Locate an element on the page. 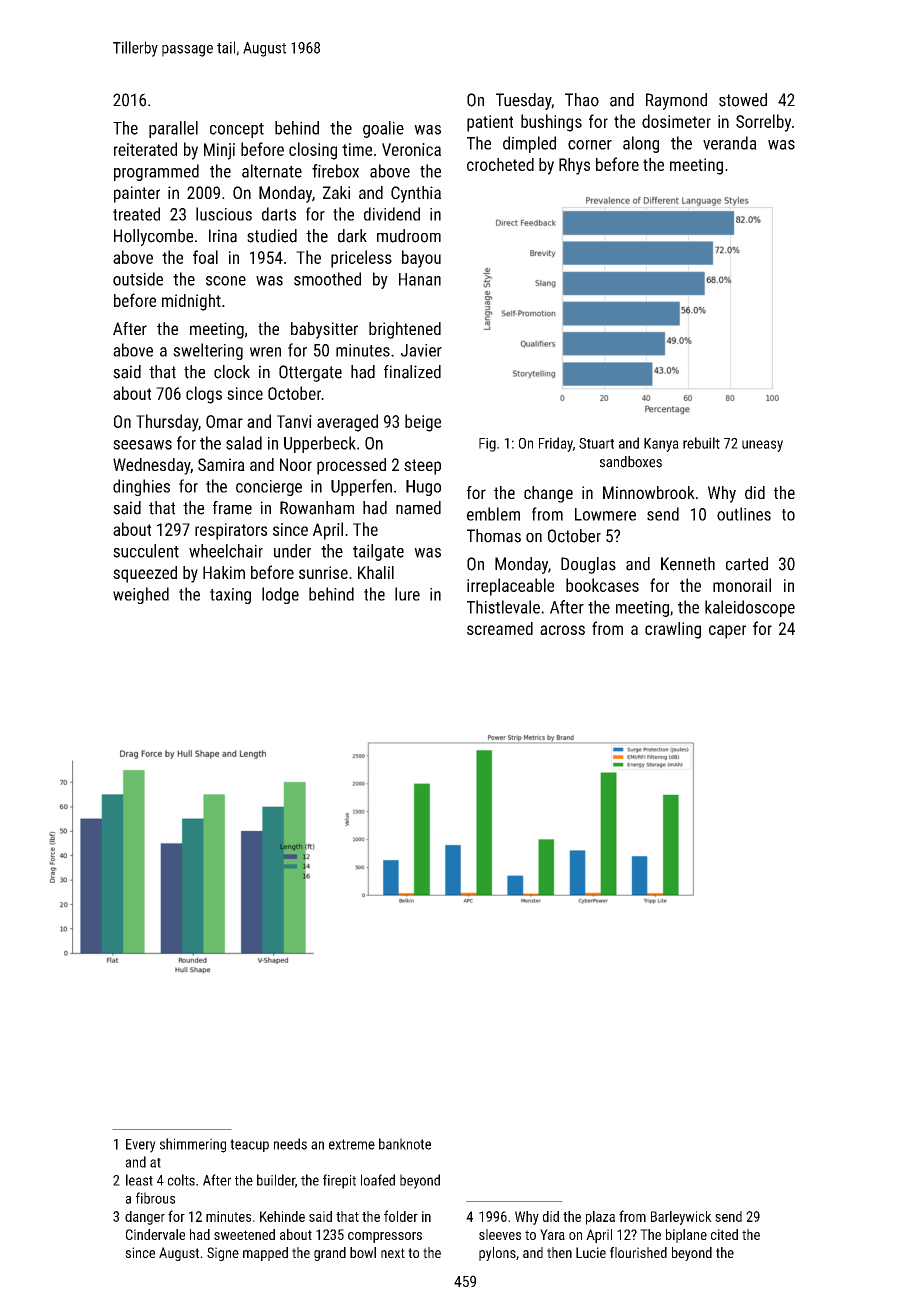  crawling is located at coordinates (673, 630).
